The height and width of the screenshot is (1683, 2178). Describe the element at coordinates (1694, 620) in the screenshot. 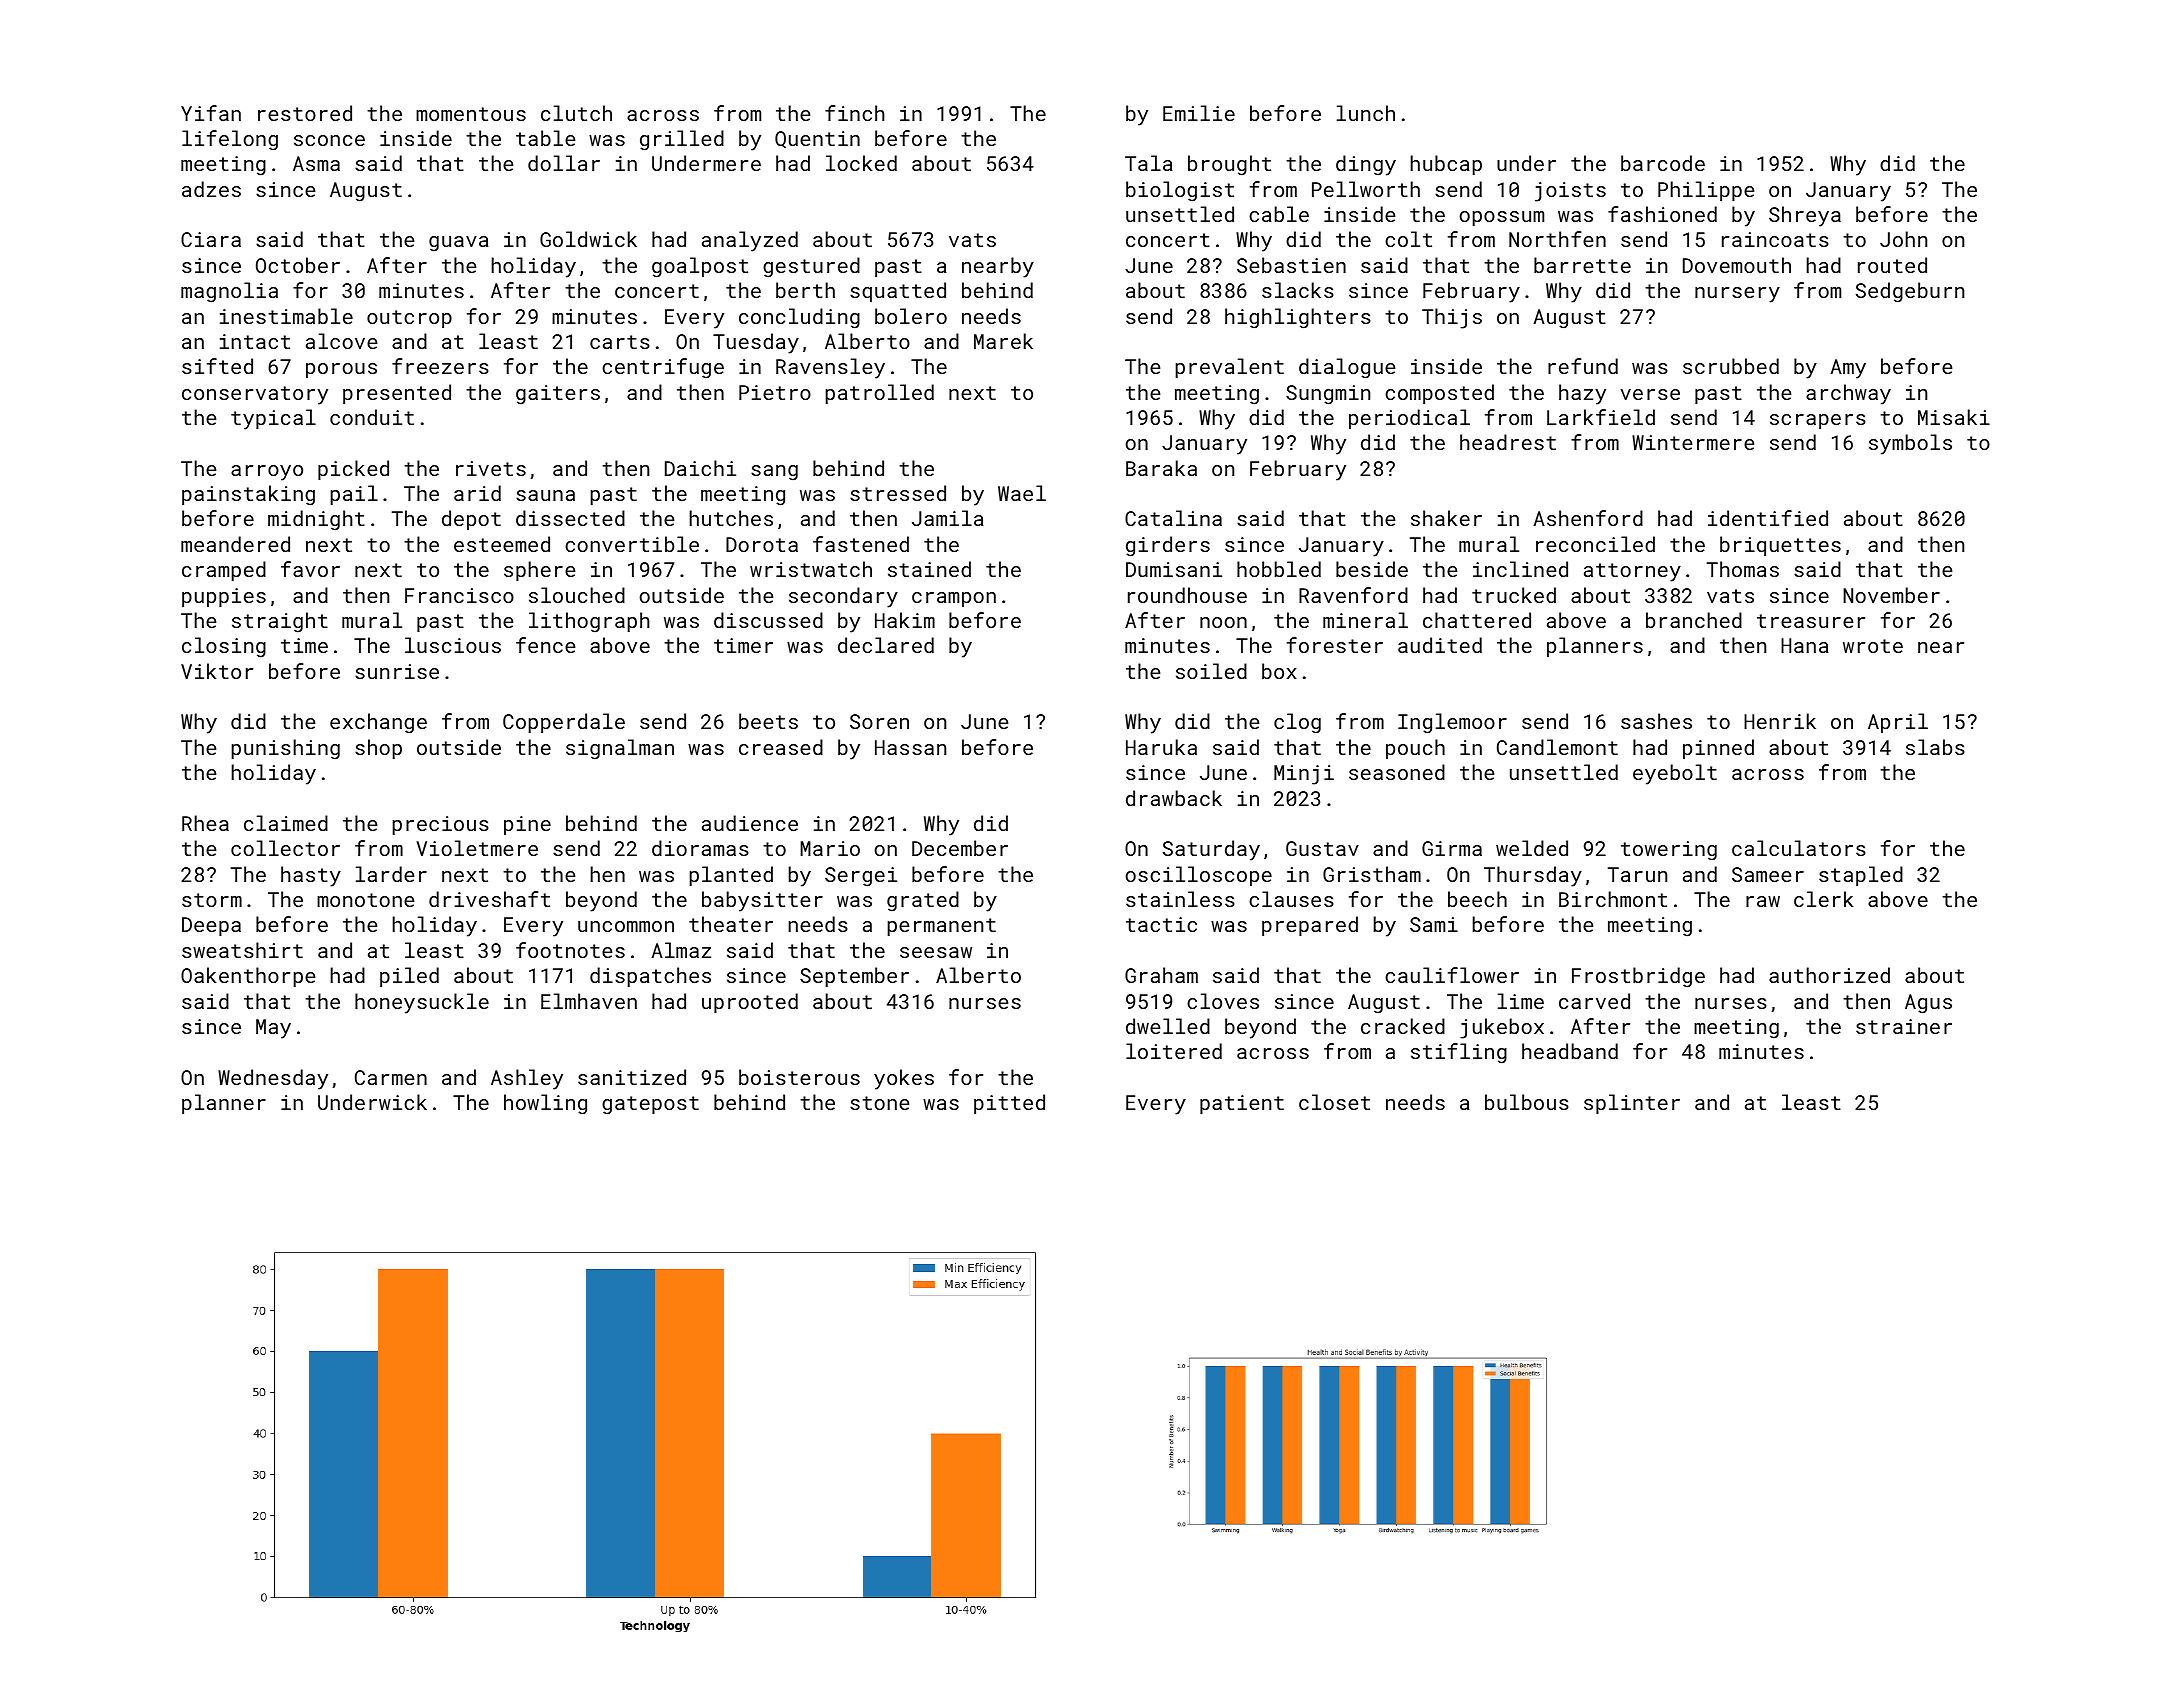

I see `branched` at that location.
